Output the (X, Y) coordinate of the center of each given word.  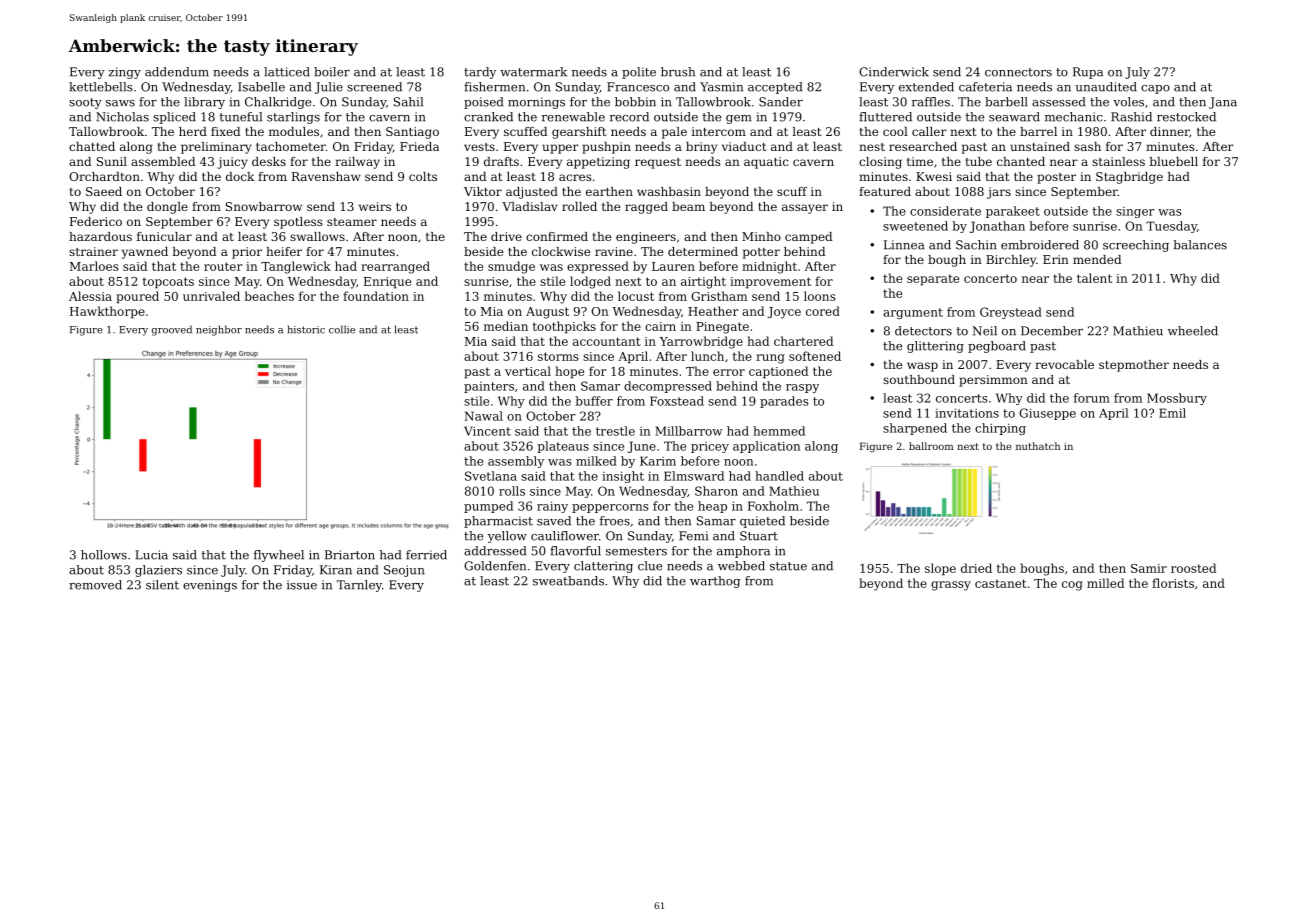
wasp (922, 367)
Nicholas (122, 117)
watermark (533, 72)
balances (1200, 245)
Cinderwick (894, 72)
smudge (511, 267)
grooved (172, 330)
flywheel (279, 556)
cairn (660, 326)
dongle (167, 208)
